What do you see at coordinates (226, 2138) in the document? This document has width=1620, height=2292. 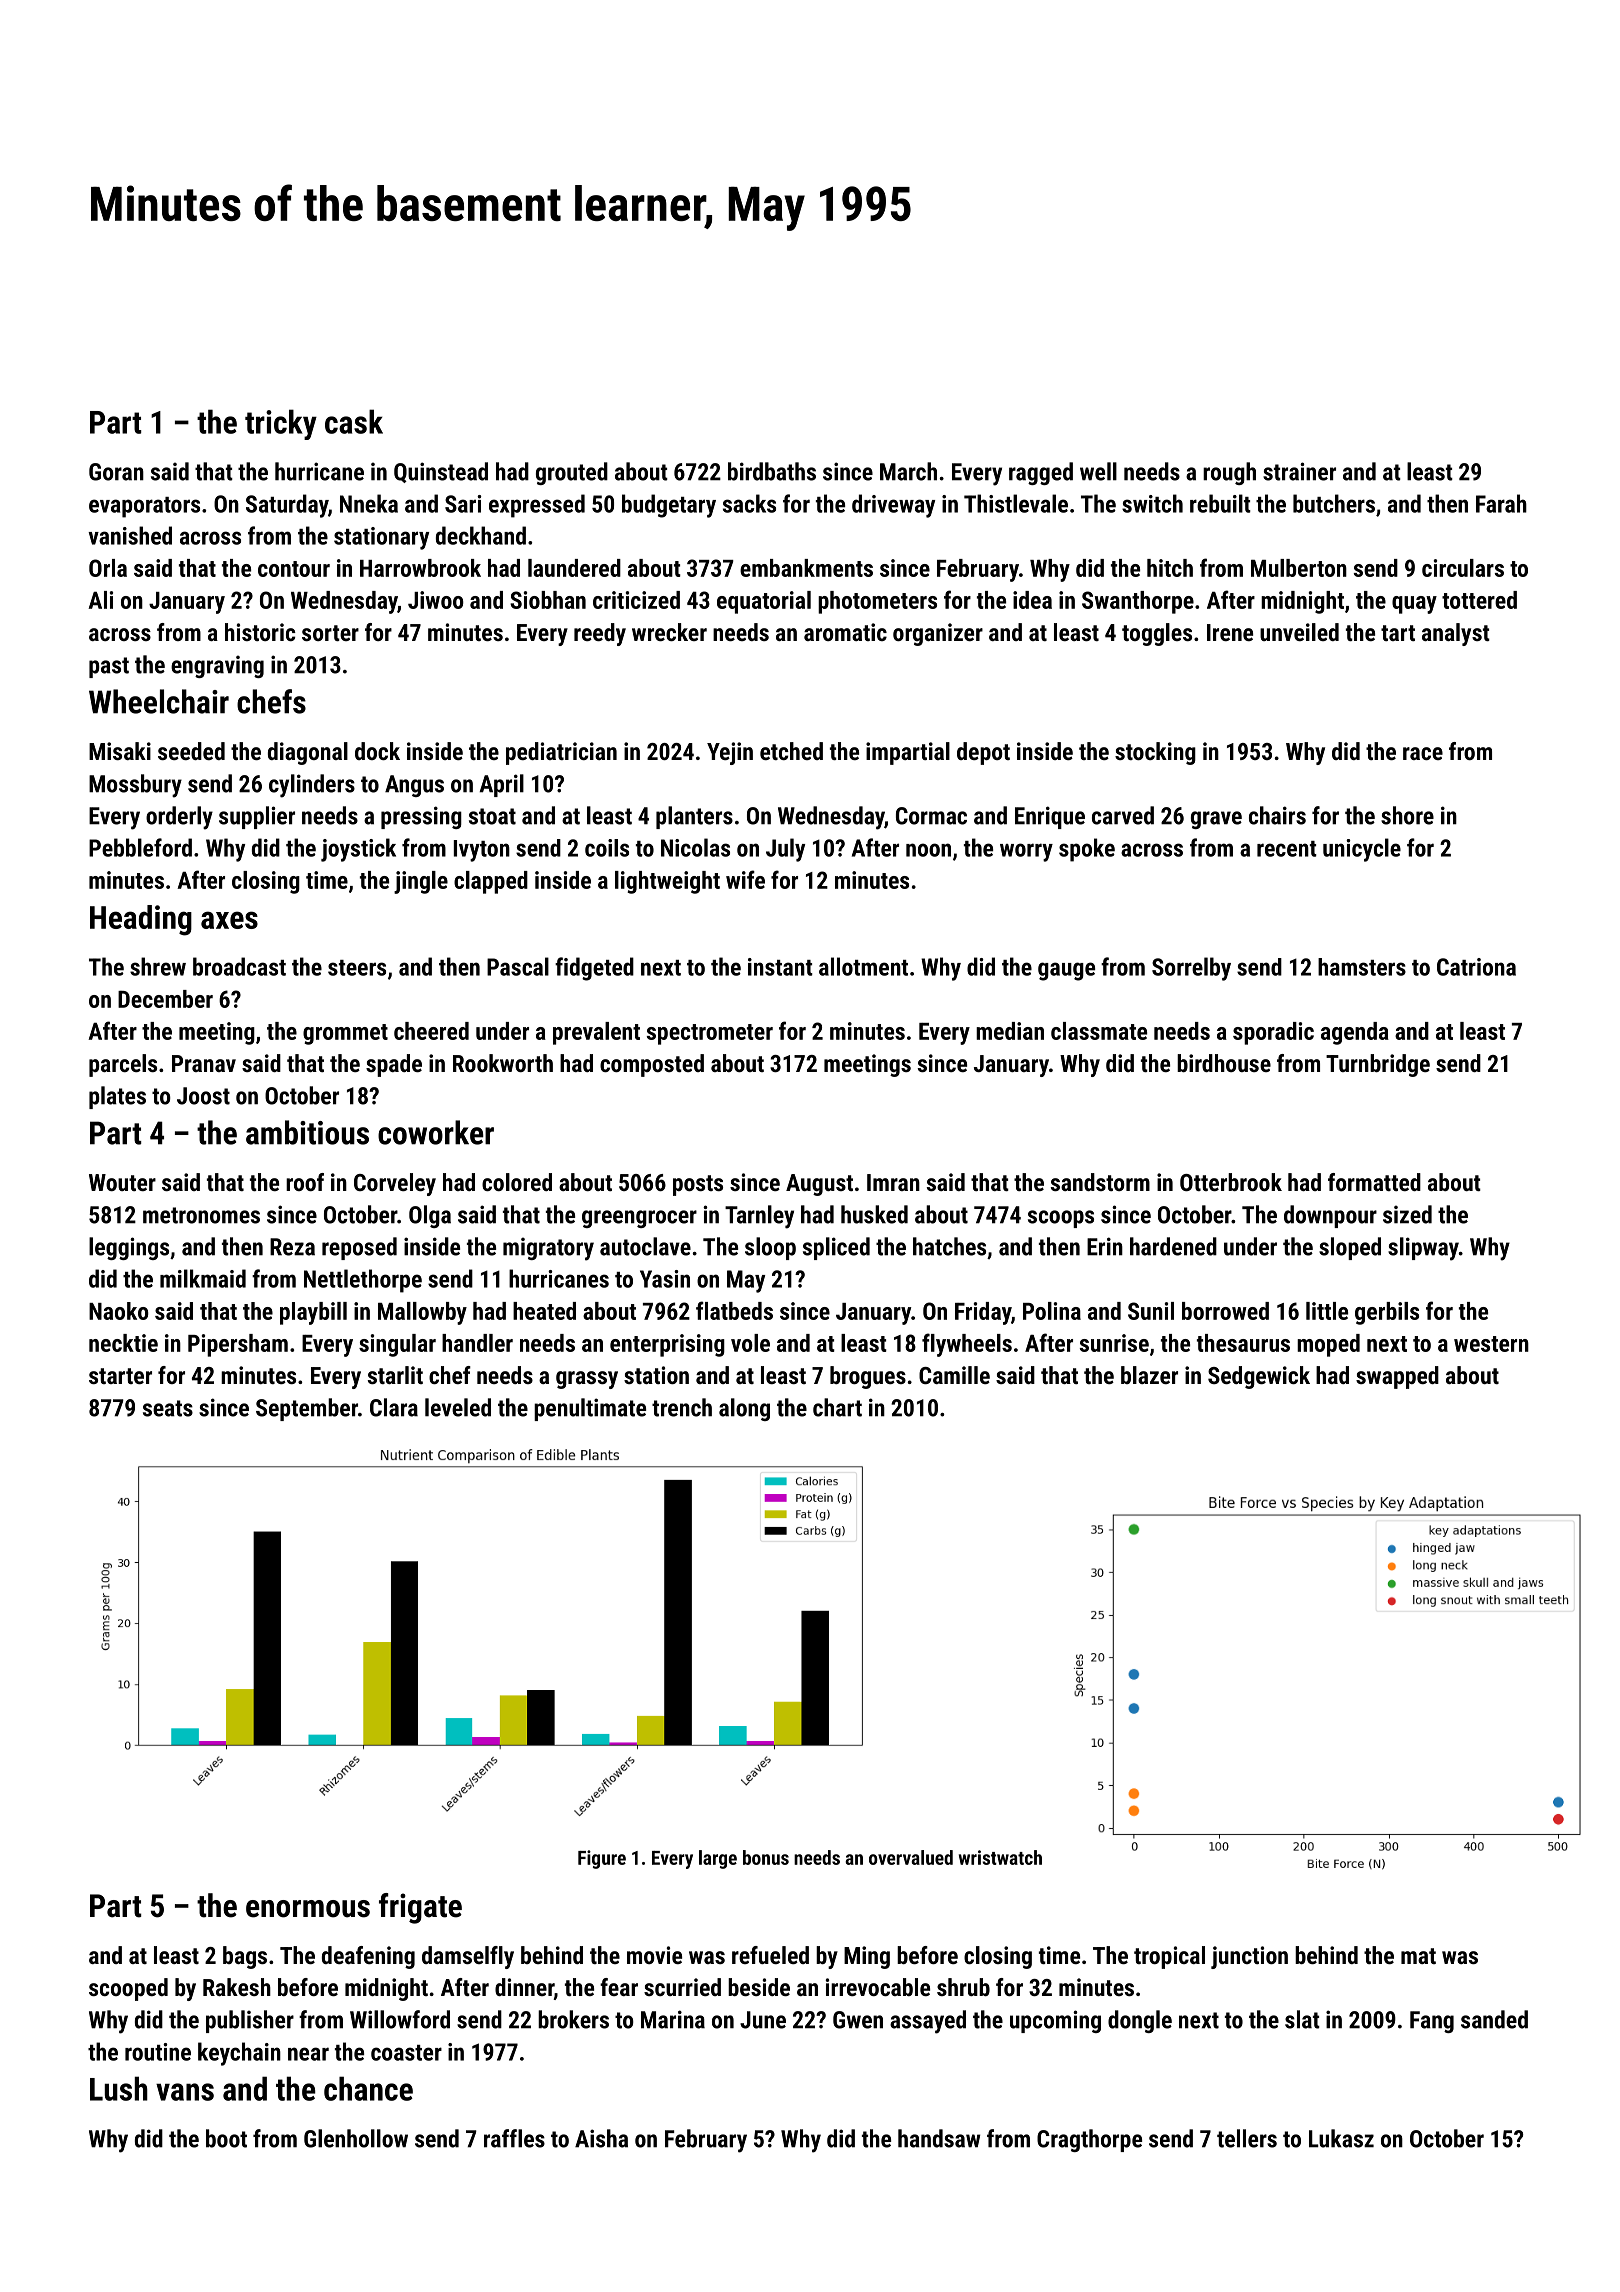 I see `boot` at bounding box center [226, 2138].
